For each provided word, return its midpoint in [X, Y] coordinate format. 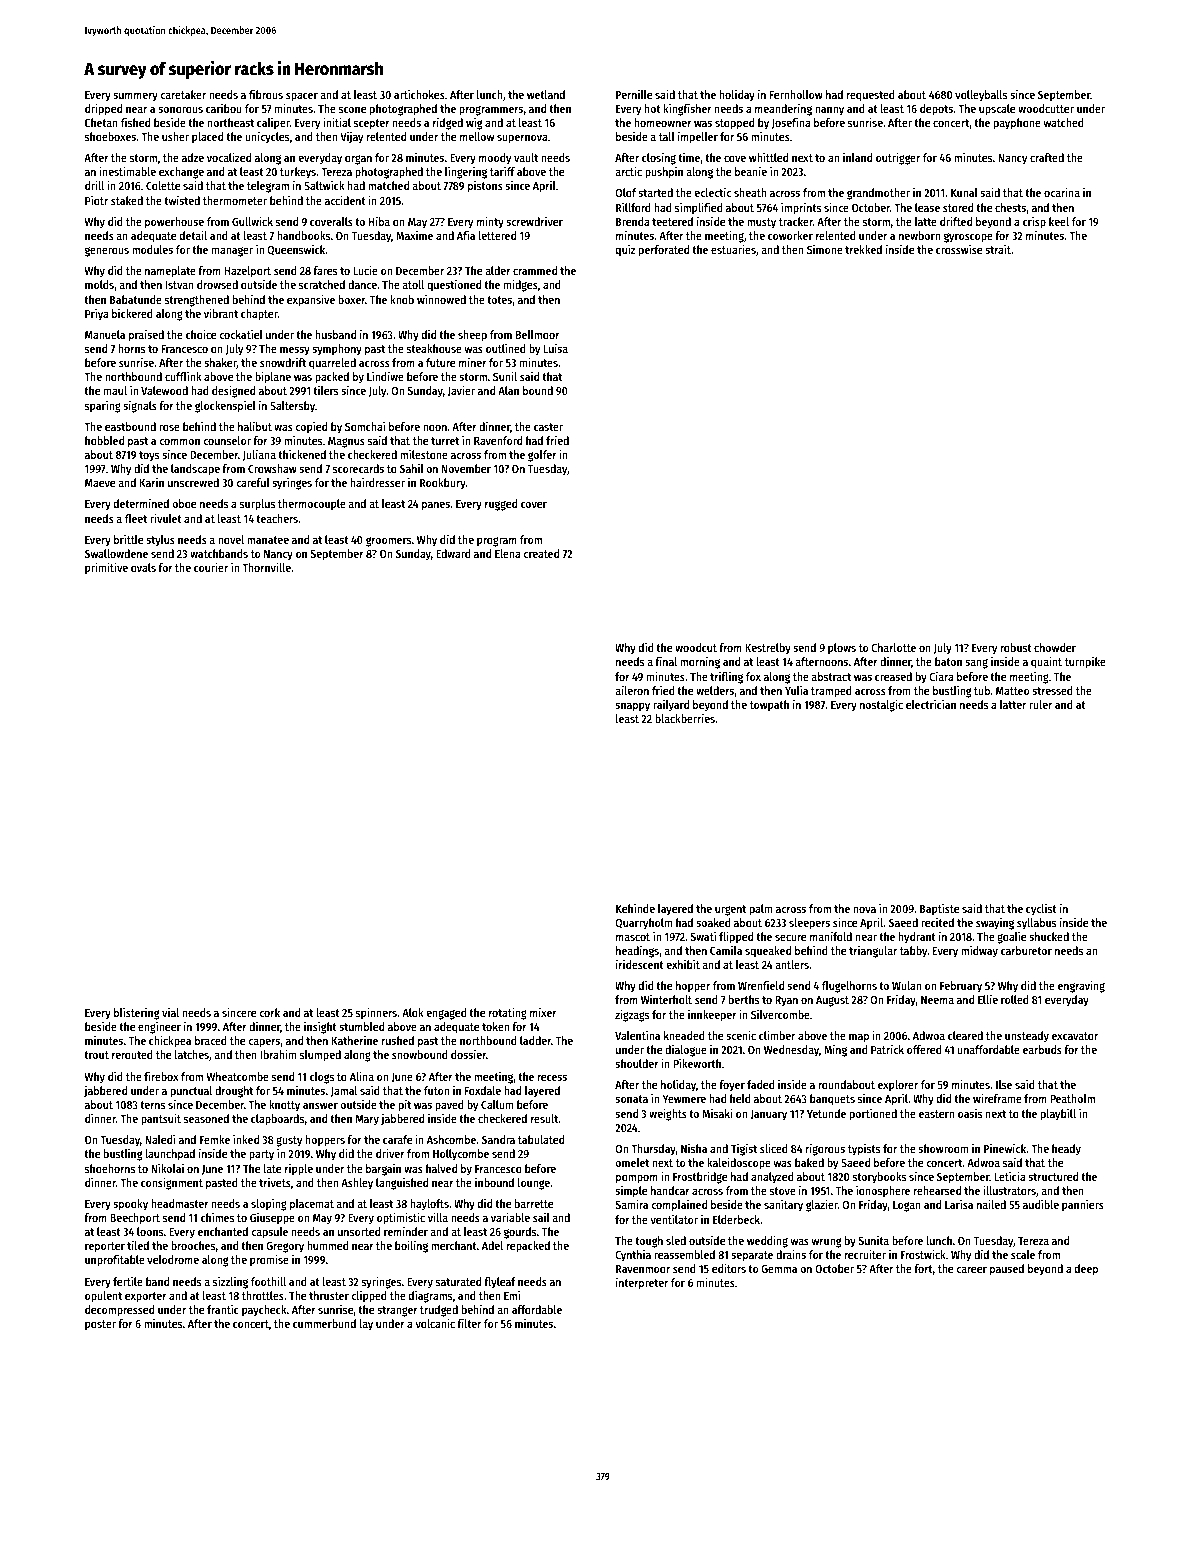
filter [469, 1323]
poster [100, 1325]
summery [135, 97]
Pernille [634, 94]
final [666, 661]
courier [211, 567]
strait [998, 249]
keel [1059, 221]
